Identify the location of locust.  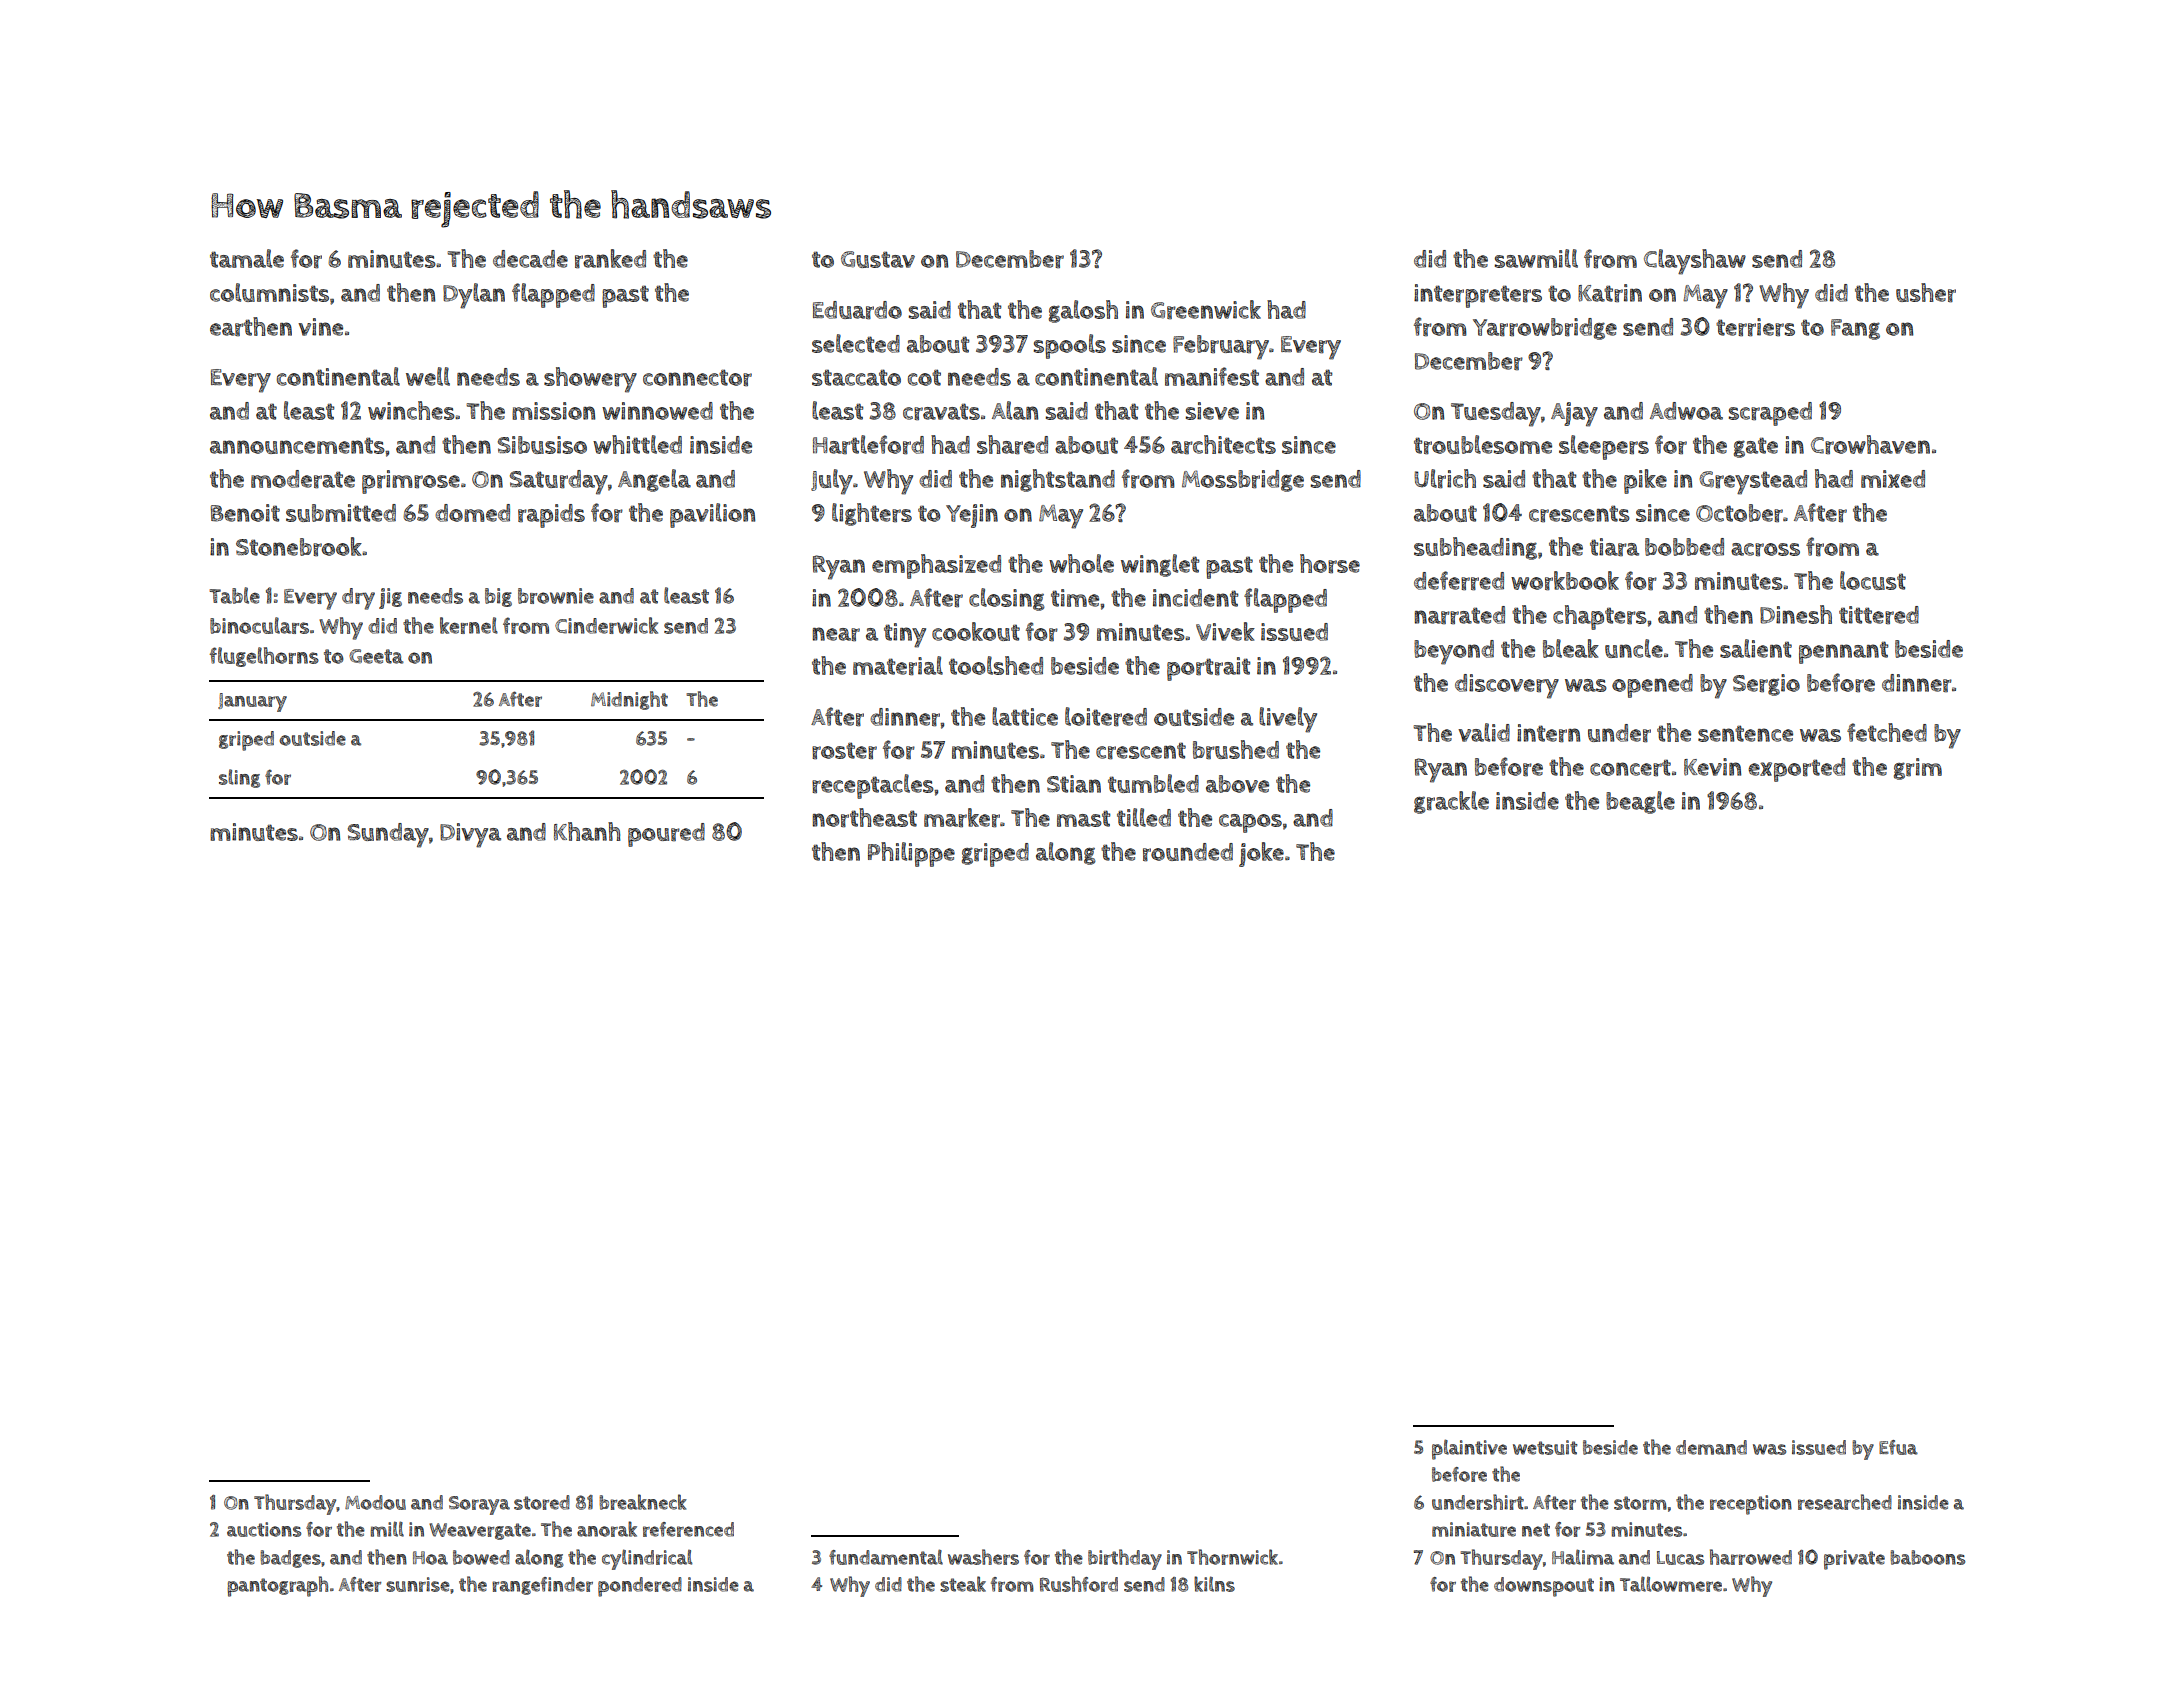
(1873, 580).
